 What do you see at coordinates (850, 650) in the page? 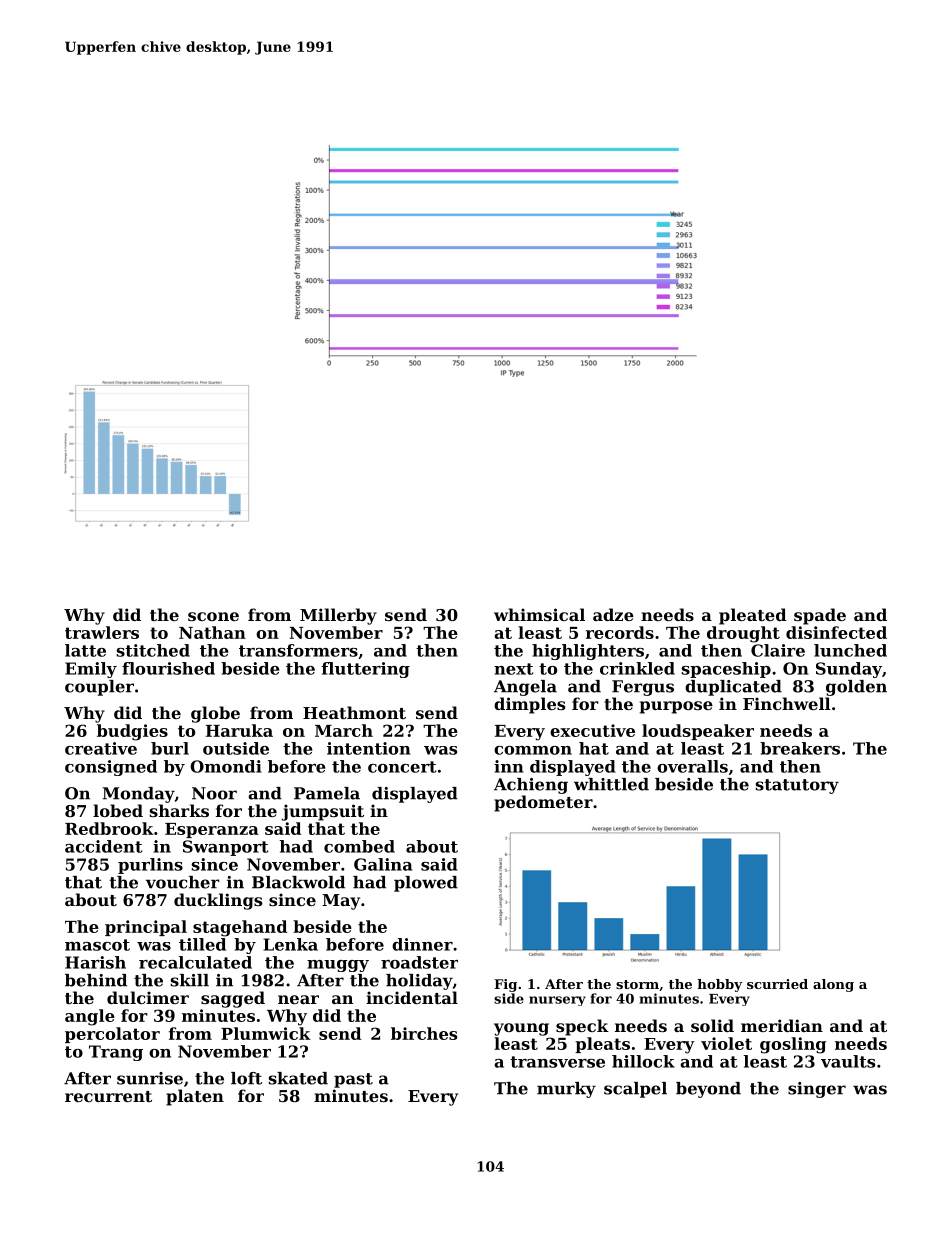
I see `lunched` at bounding box center [850, 650].
